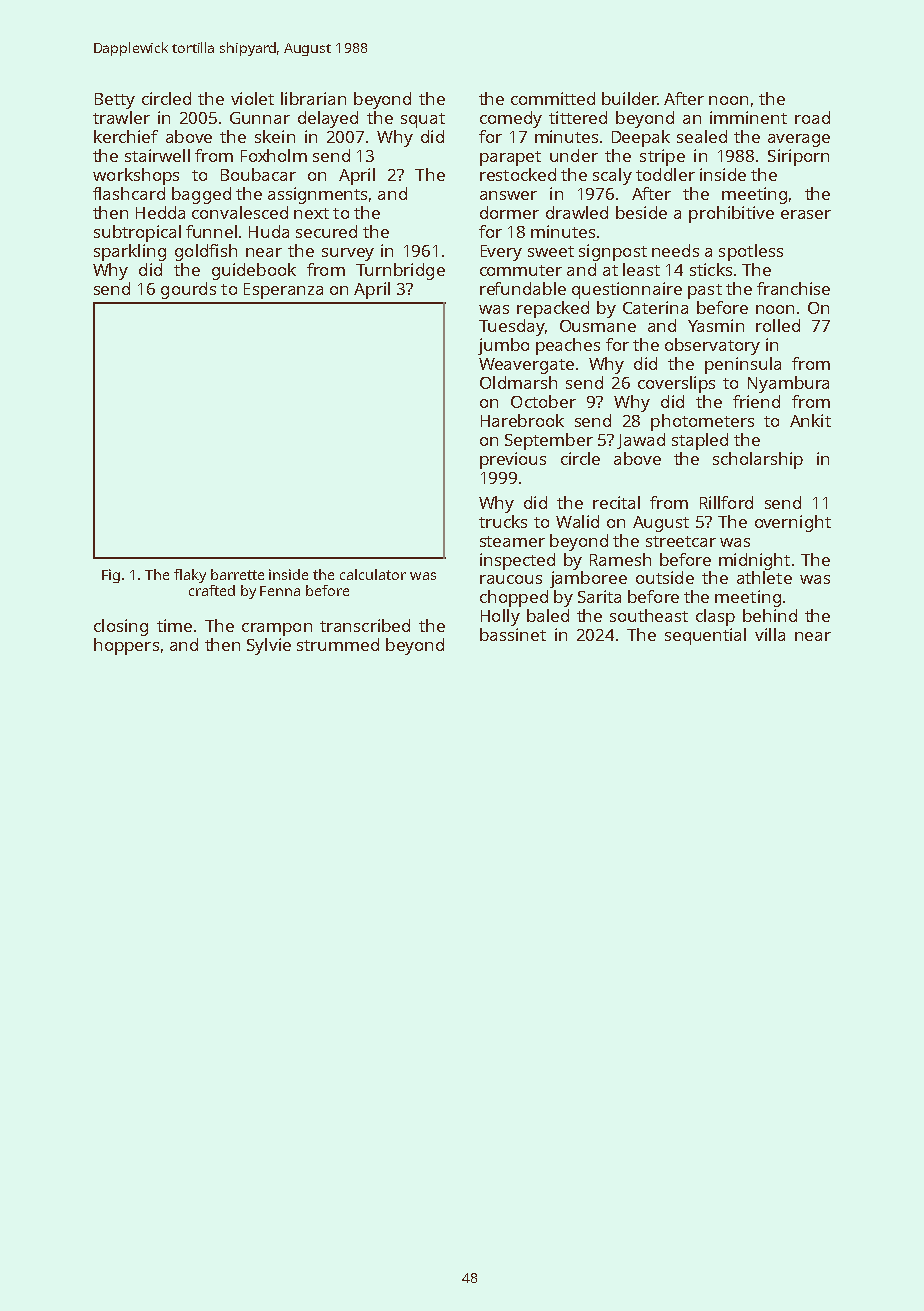 The width and height of the image is (924, 1311). What do you see at coordinates (373, 574) in the image?
I see `calculator` at bounding box center [373, 574].
